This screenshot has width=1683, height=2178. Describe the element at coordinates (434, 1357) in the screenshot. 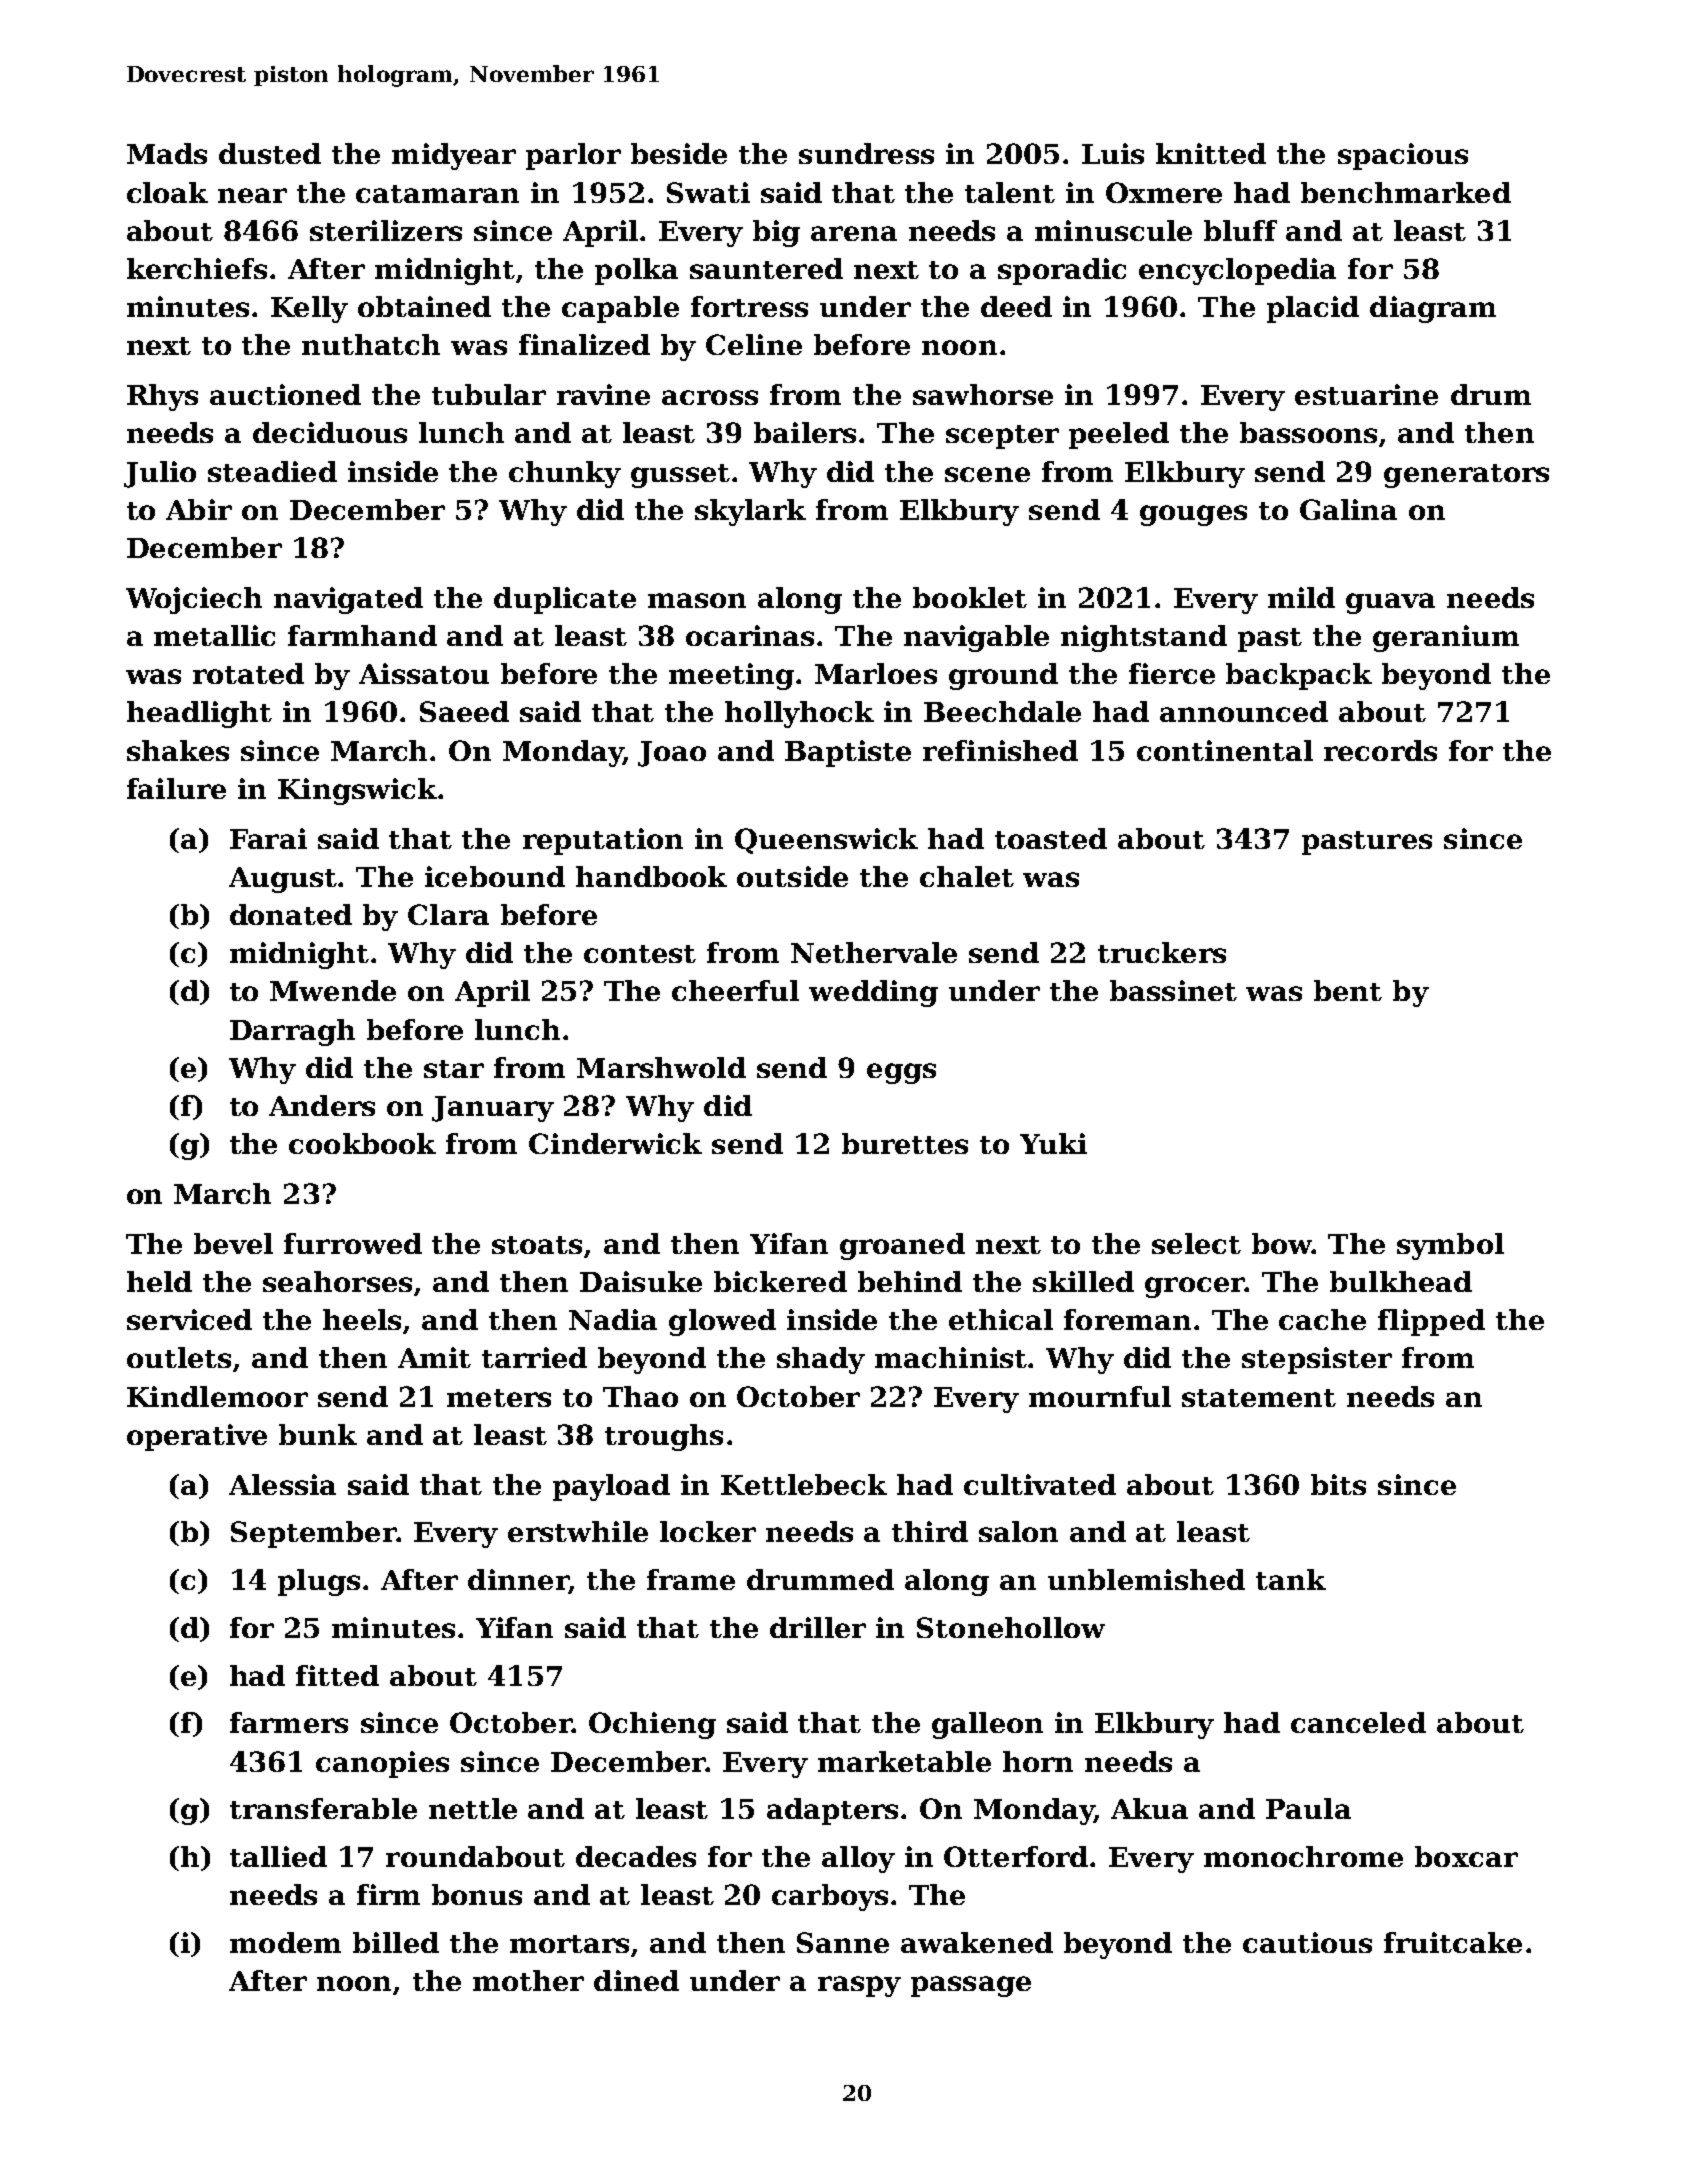

I see `Amit` at that location.
